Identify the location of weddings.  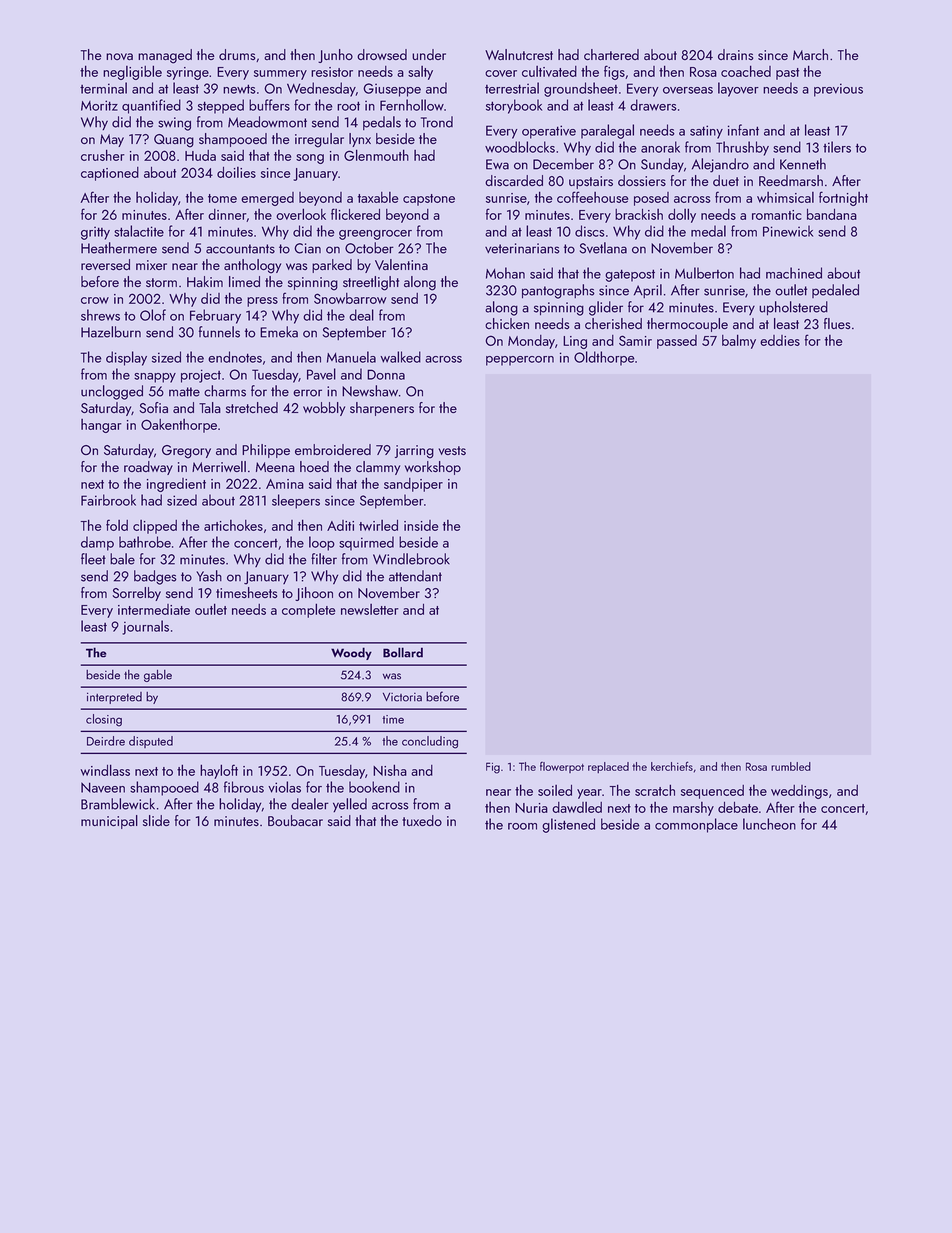
(799, 792).
